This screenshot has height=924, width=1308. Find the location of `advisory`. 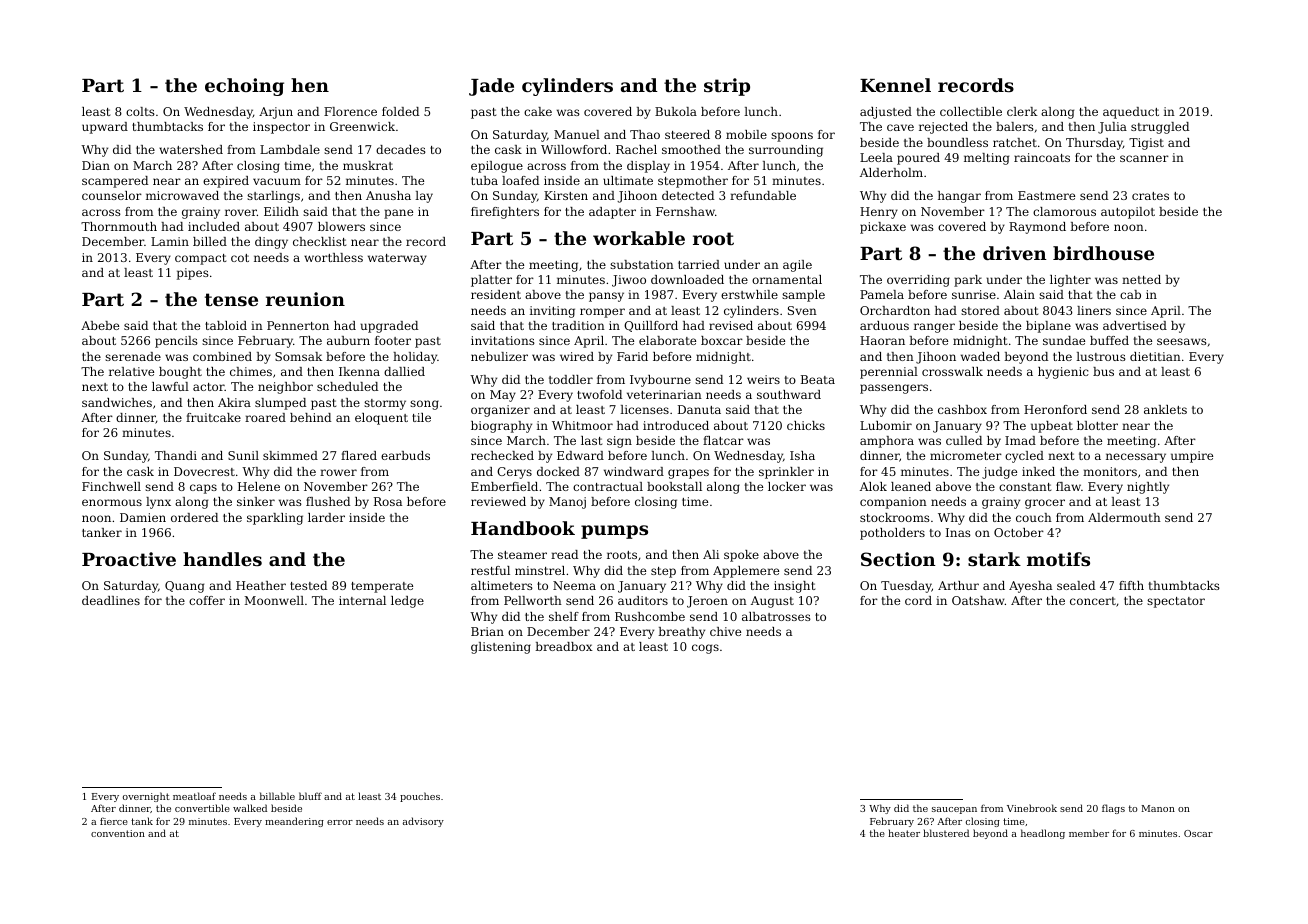

advisory is located at coordinates (423, 822).
